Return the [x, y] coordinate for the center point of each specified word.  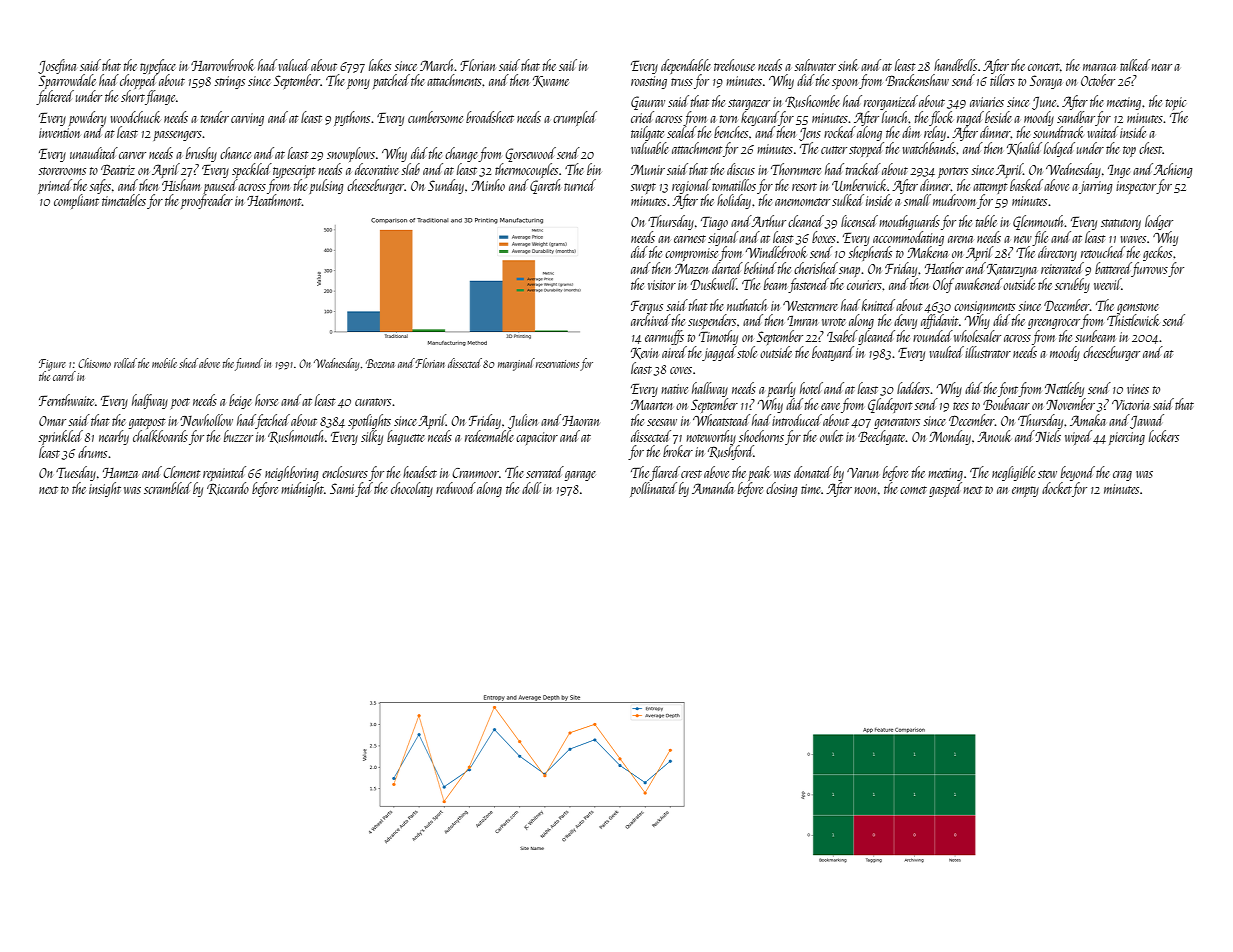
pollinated [653, 489]
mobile [164, 363]
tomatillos [734, 185]
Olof [943, 285]
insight [105, 489]
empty [1025, 491]
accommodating [908, 238]
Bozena [380, 363]
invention [59, 133]
